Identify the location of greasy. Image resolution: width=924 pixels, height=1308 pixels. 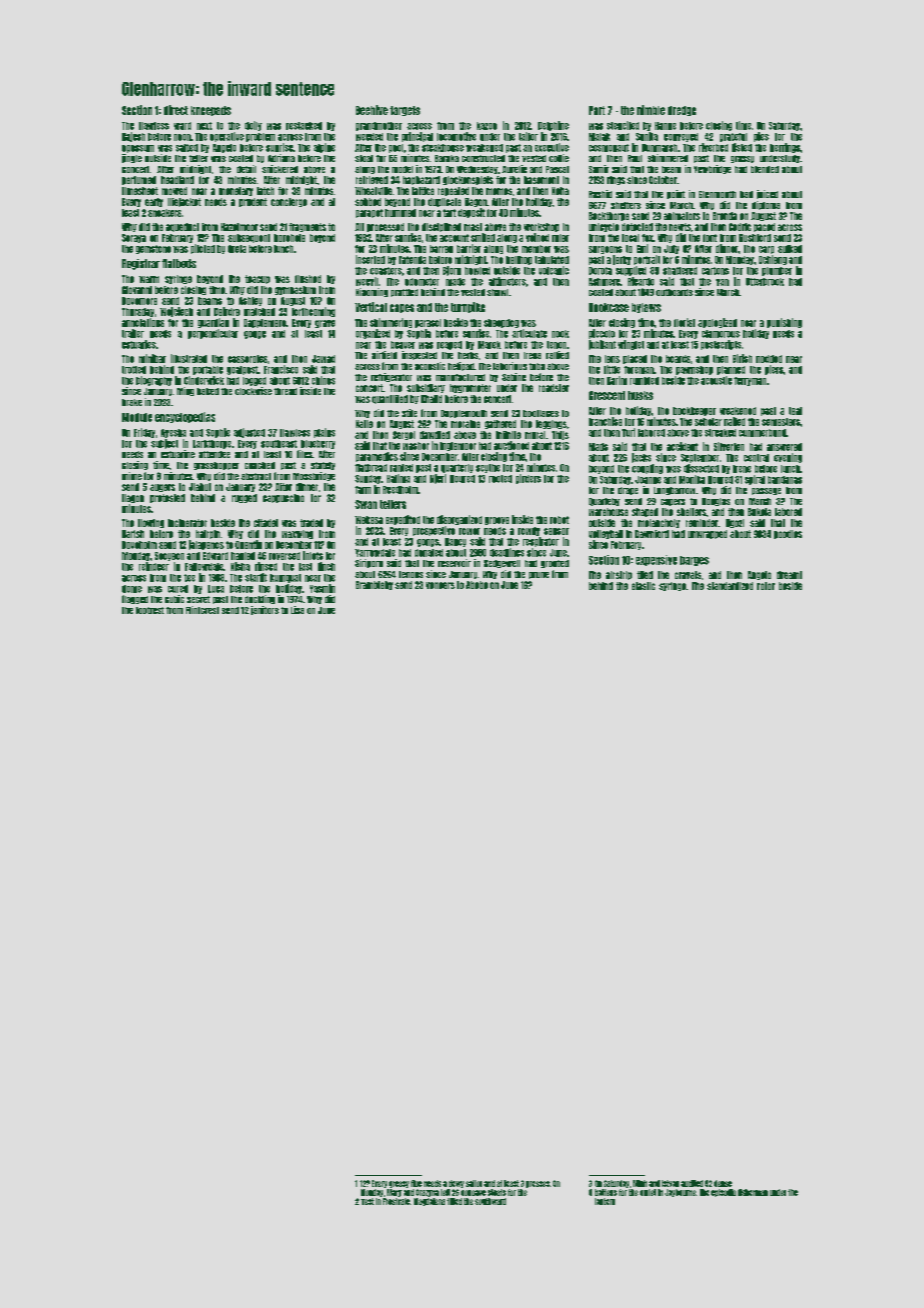
(399, 1184).
